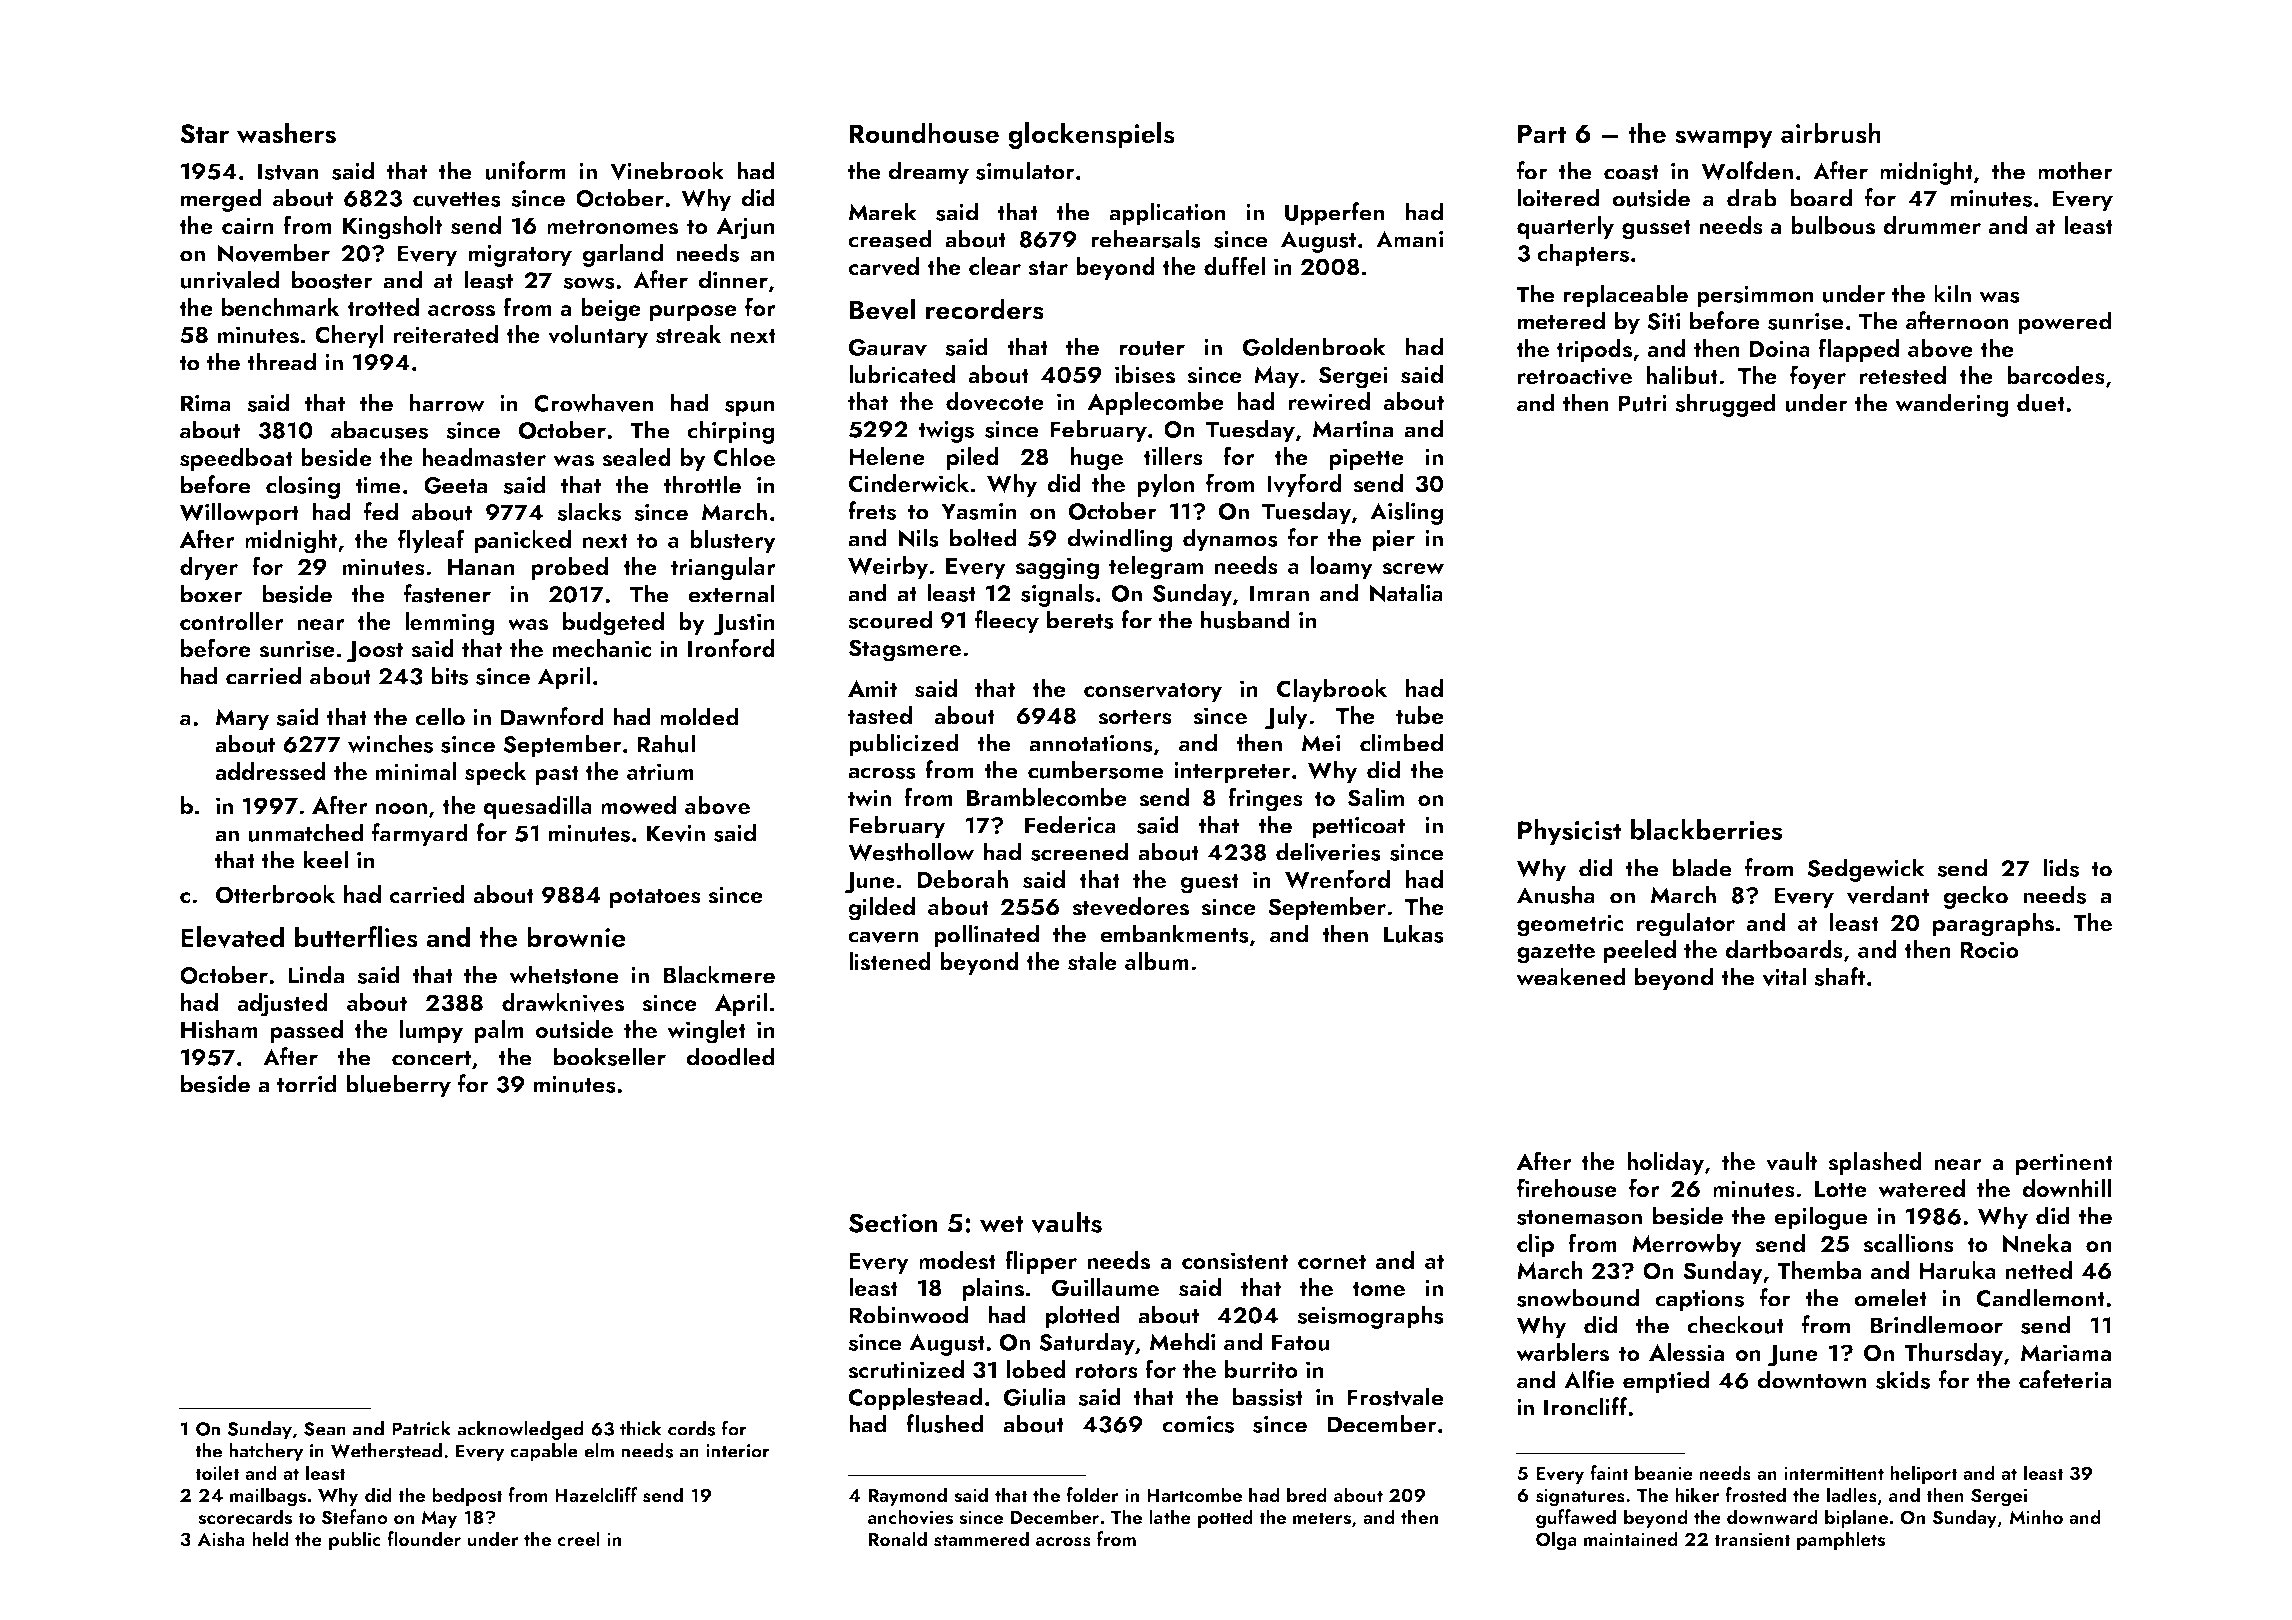 This screenshot has width=2292, height=1620. What do you see at coordinates (217, 1472) in the screenshot?
I see `toilet` at bounding box center [217, 1472].
